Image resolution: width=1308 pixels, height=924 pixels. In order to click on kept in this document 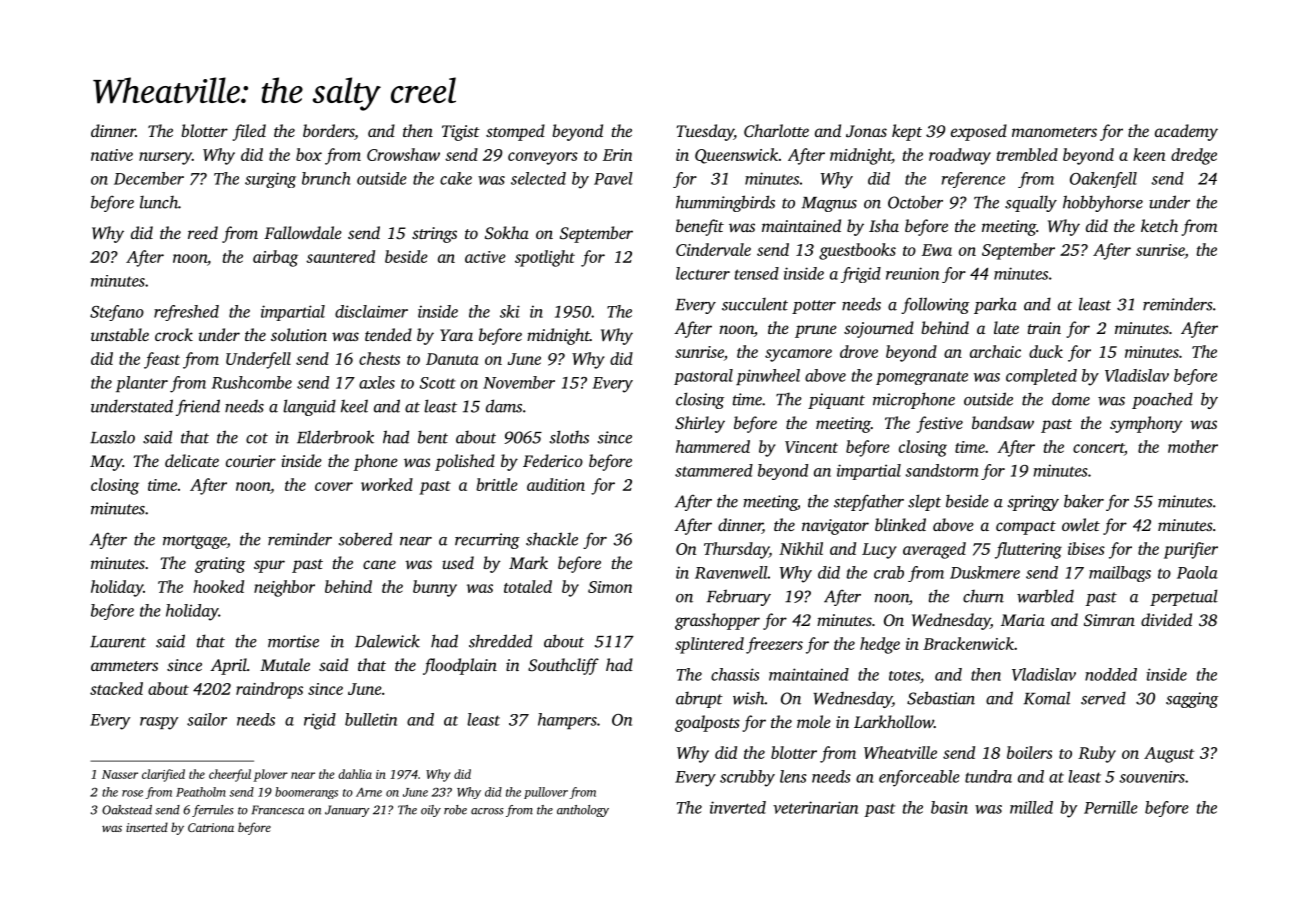, I will do `click(907, 132)`.
